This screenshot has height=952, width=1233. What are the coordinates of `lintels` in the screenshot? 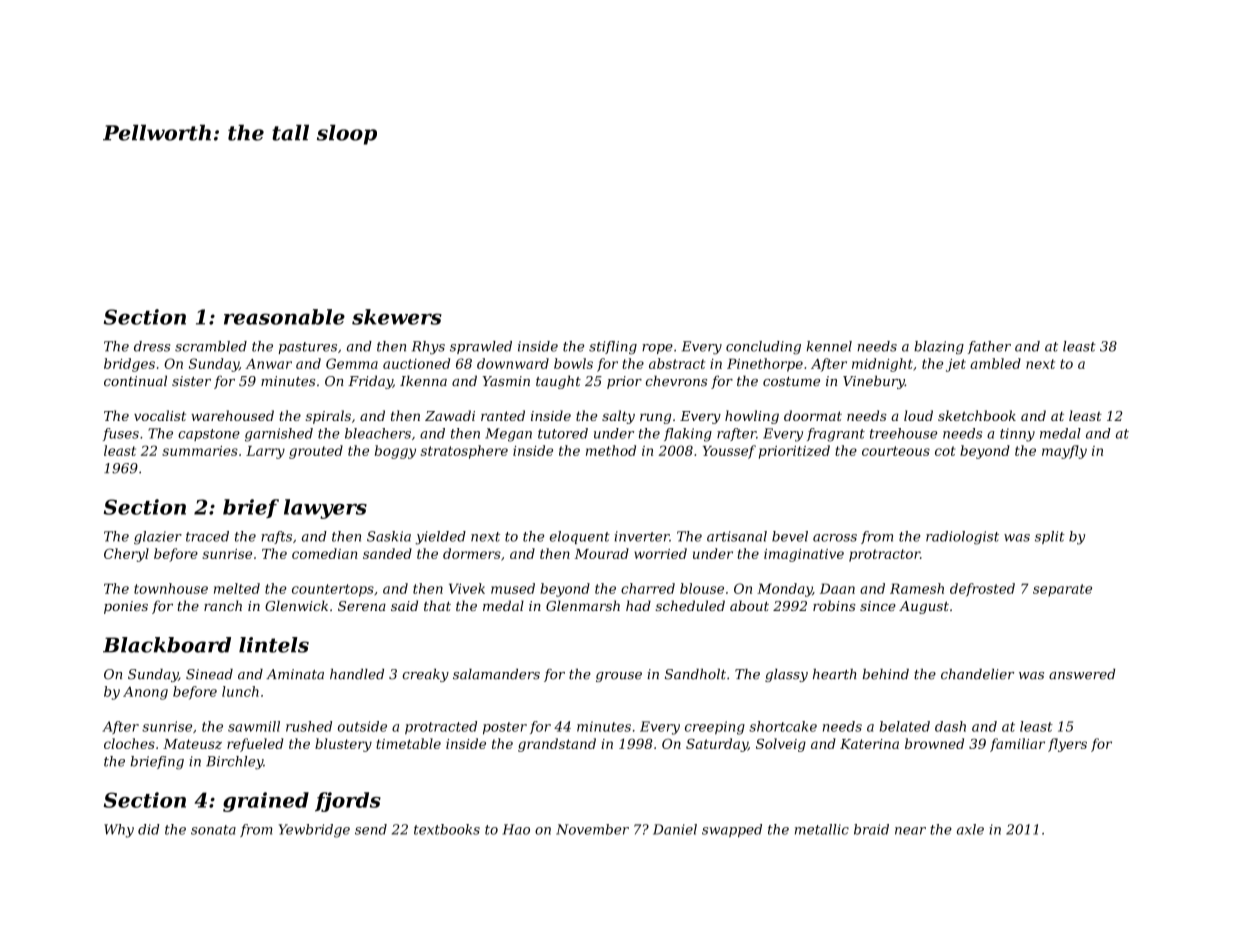 It's located at (274, 645).
